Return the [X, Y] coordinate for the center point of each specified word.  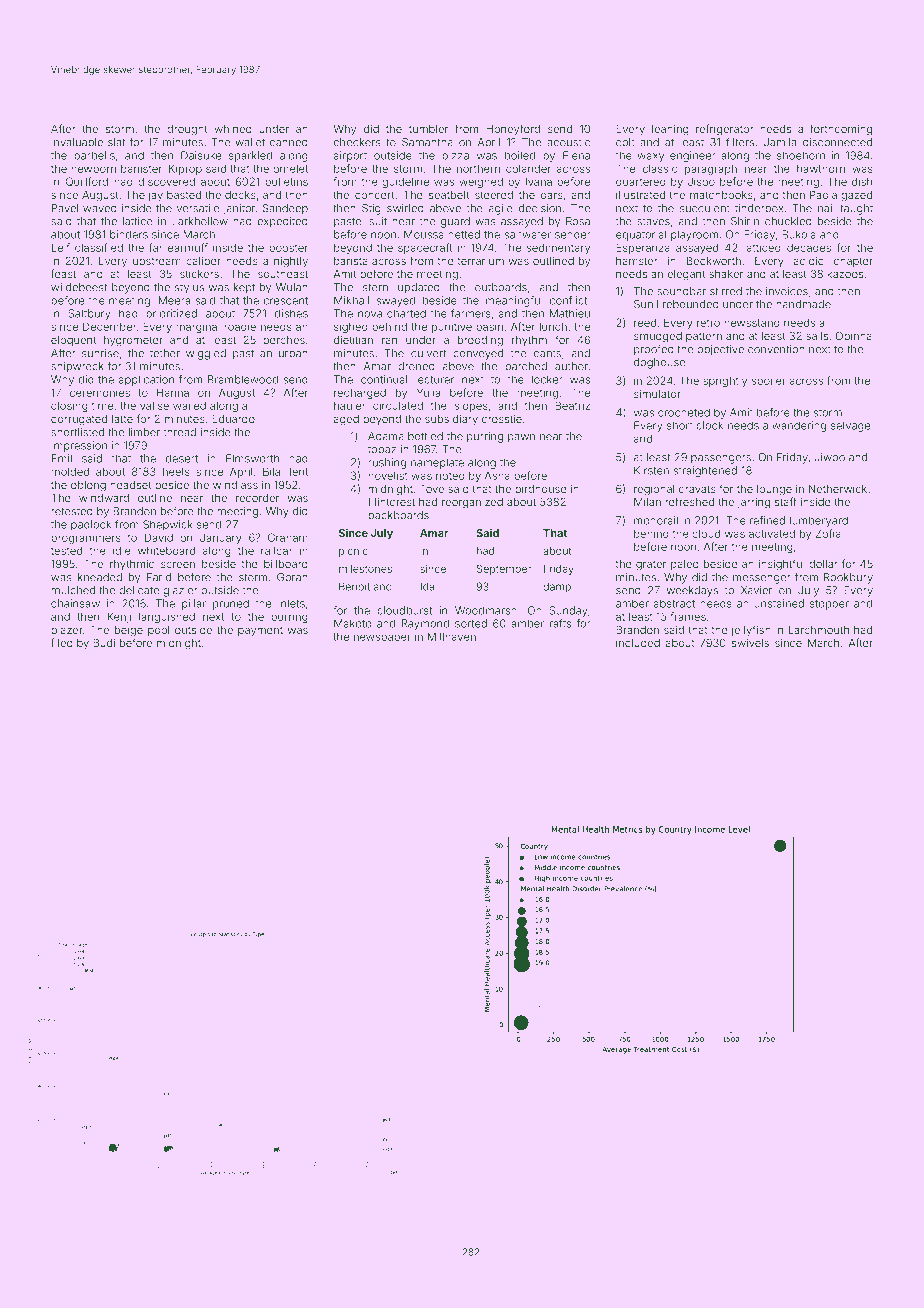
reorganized [472, 503]
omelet [290, 168]
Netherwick [838, 489]
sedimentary [558, 248]
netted [464, 234]
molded [70, 471]
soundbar [681, 291]
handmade [803, 304]
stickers [199, 274]
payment [260, 631]
